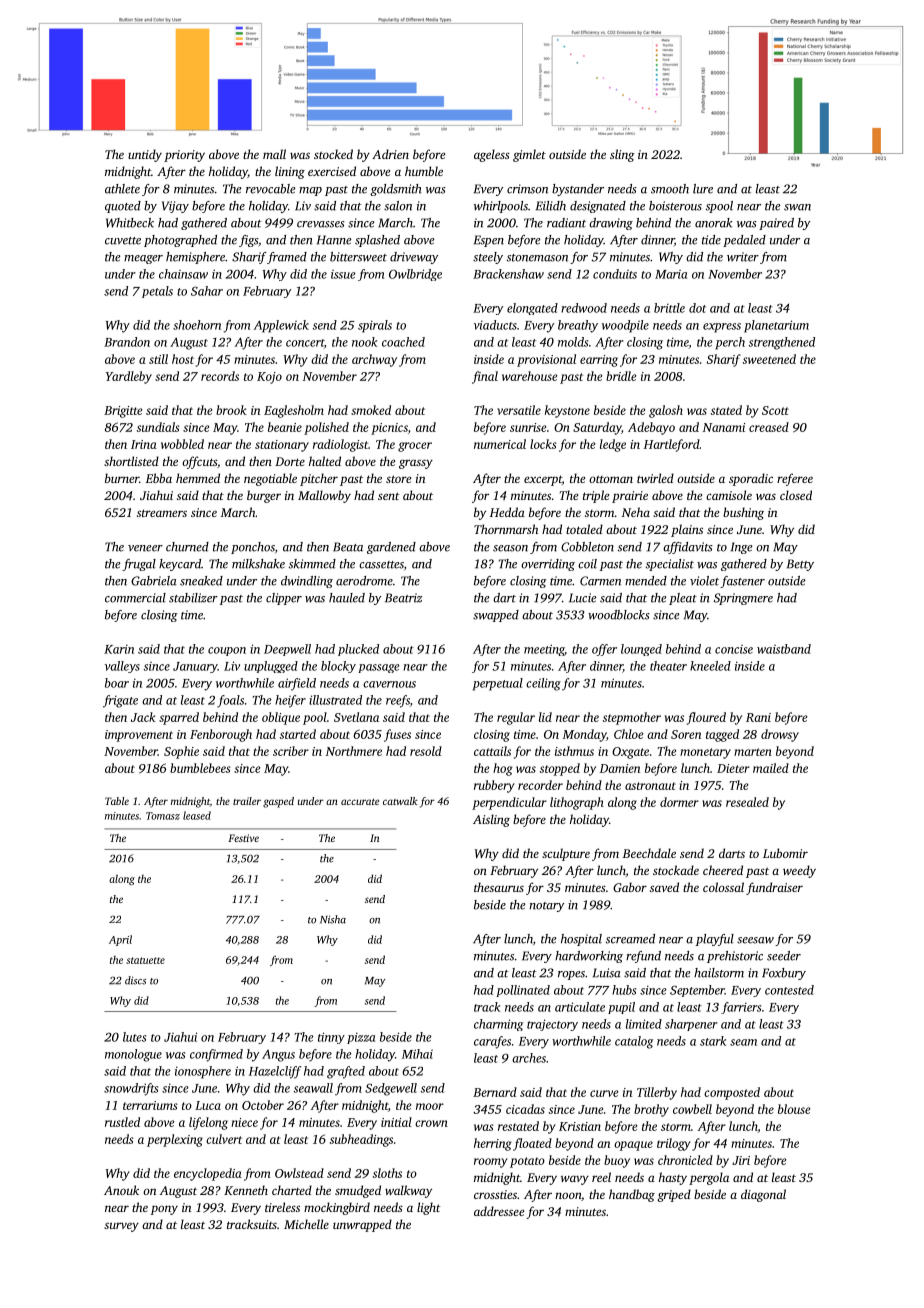  I want to click on Karin, so click(119, 649).
